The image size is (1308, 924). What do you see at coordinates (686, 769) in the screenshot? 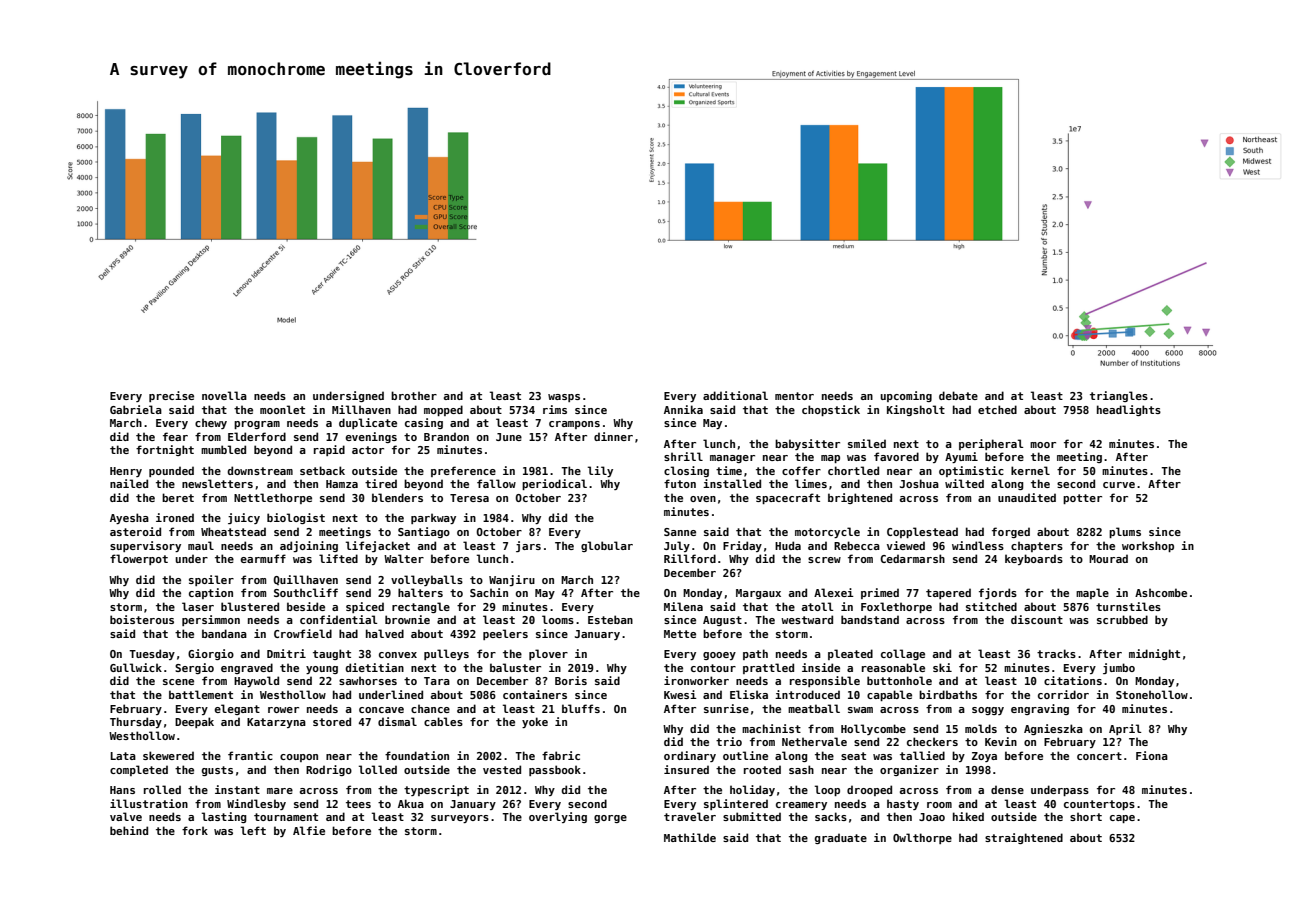
I see `insured` at bounding box center [686, 769].
